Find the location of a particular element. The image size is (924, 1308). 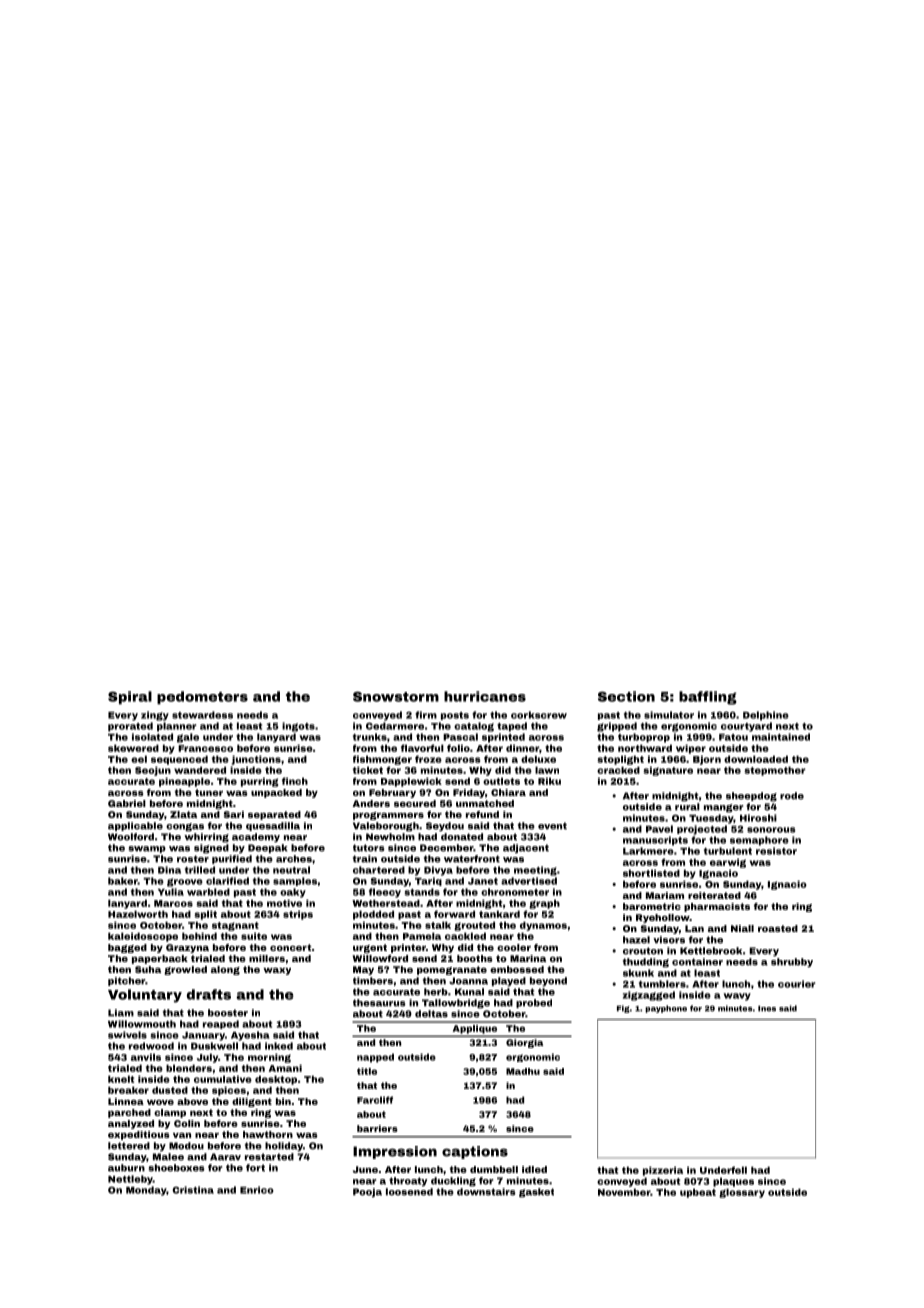

Ryehollow is located at coordinates (663, 918).
